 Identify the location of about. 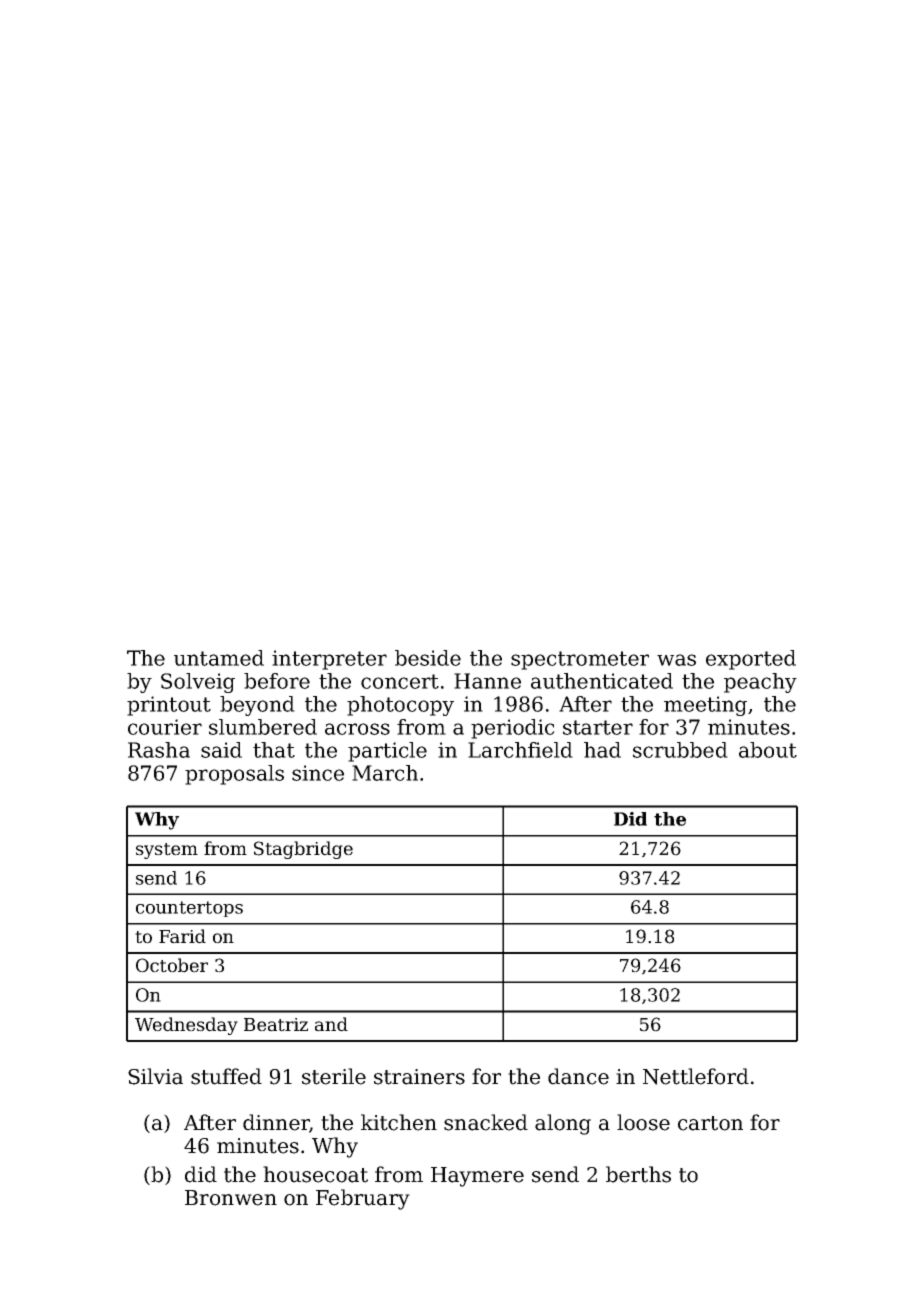
(768, 750).
